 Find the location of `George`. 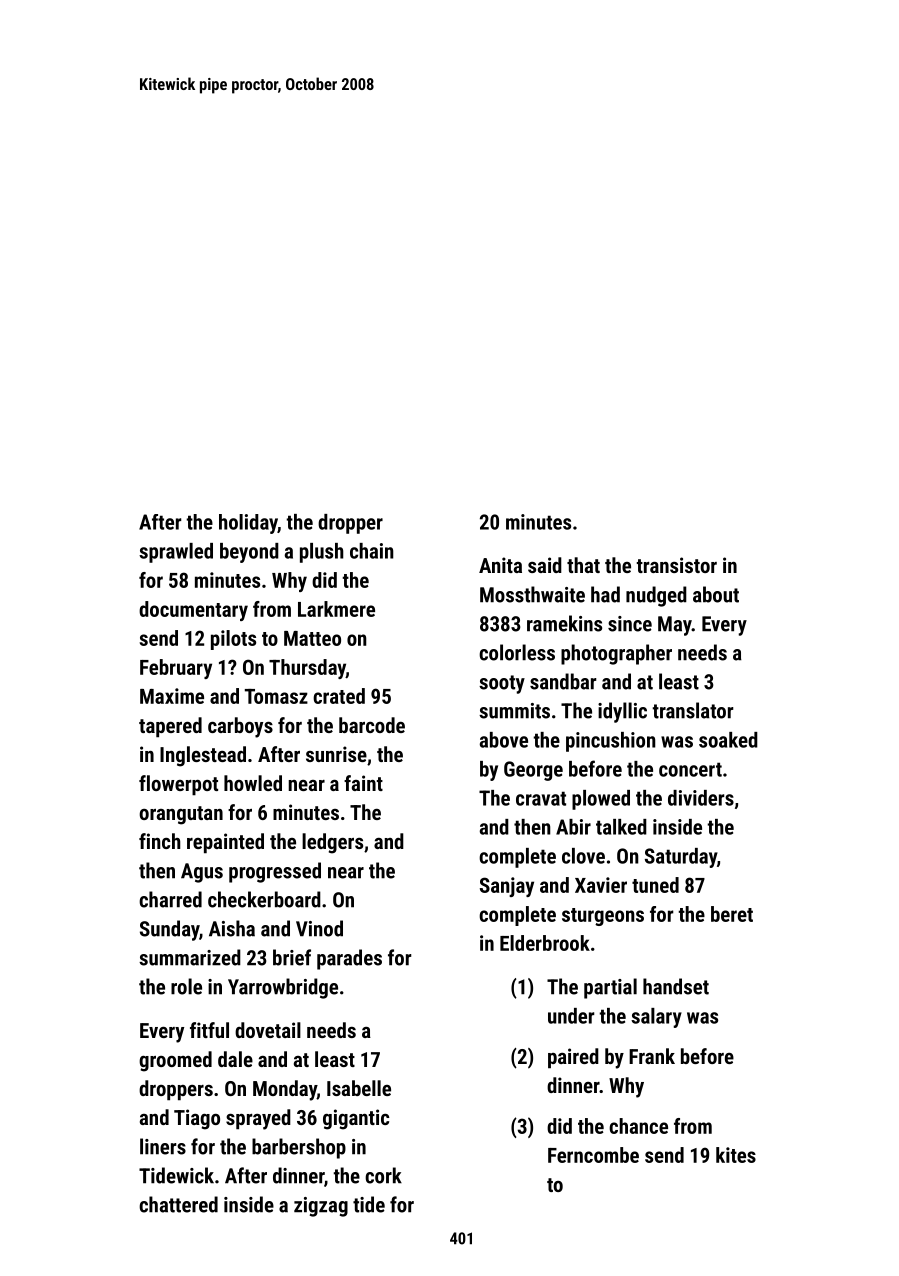

George is located at coordinates (533, 771).
